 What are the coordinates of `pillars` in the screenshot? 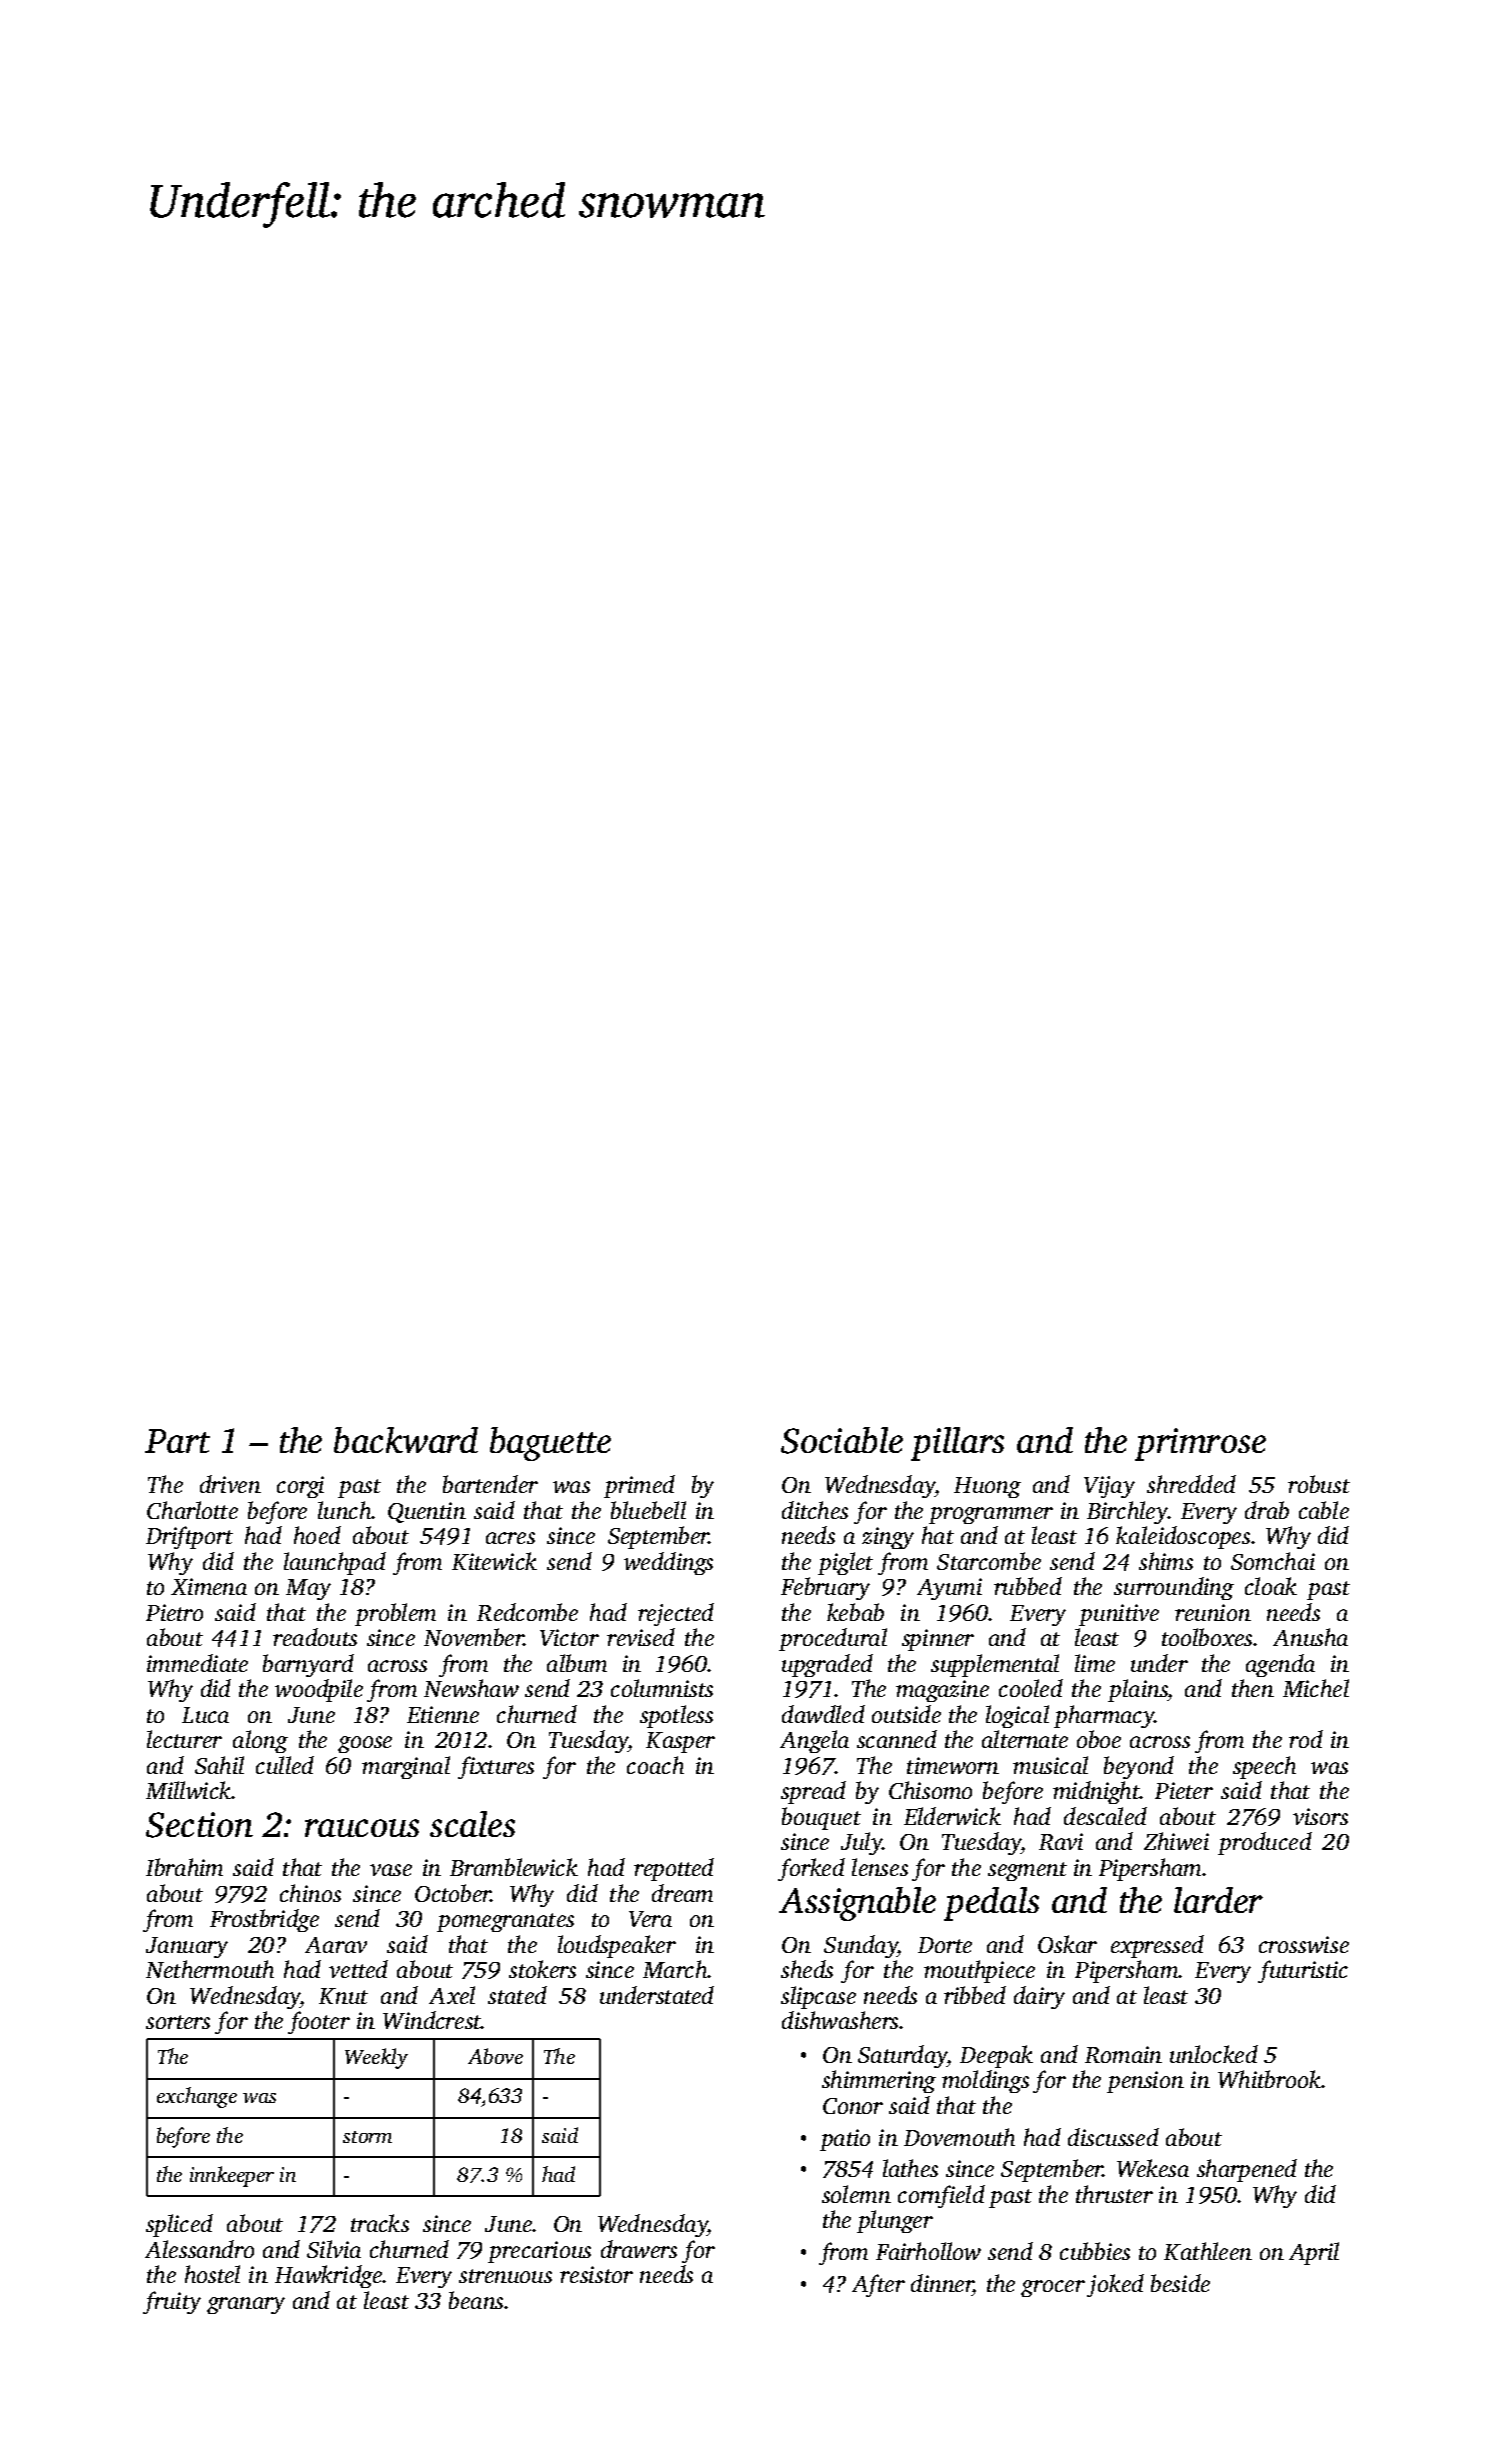 It's located at (957, 1444).
